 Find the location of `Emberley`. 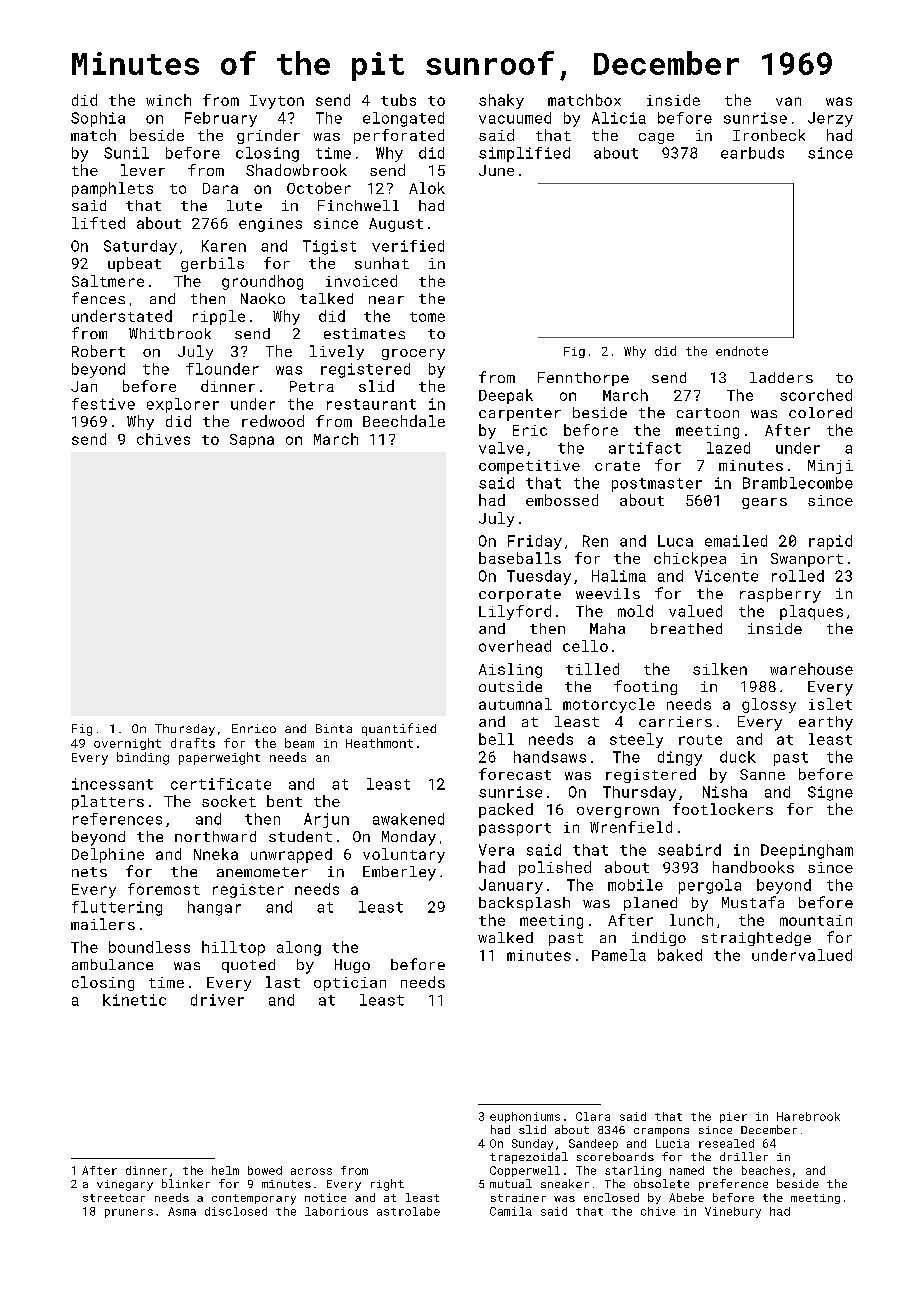

Emberley is located at coordinates (399, 873).
